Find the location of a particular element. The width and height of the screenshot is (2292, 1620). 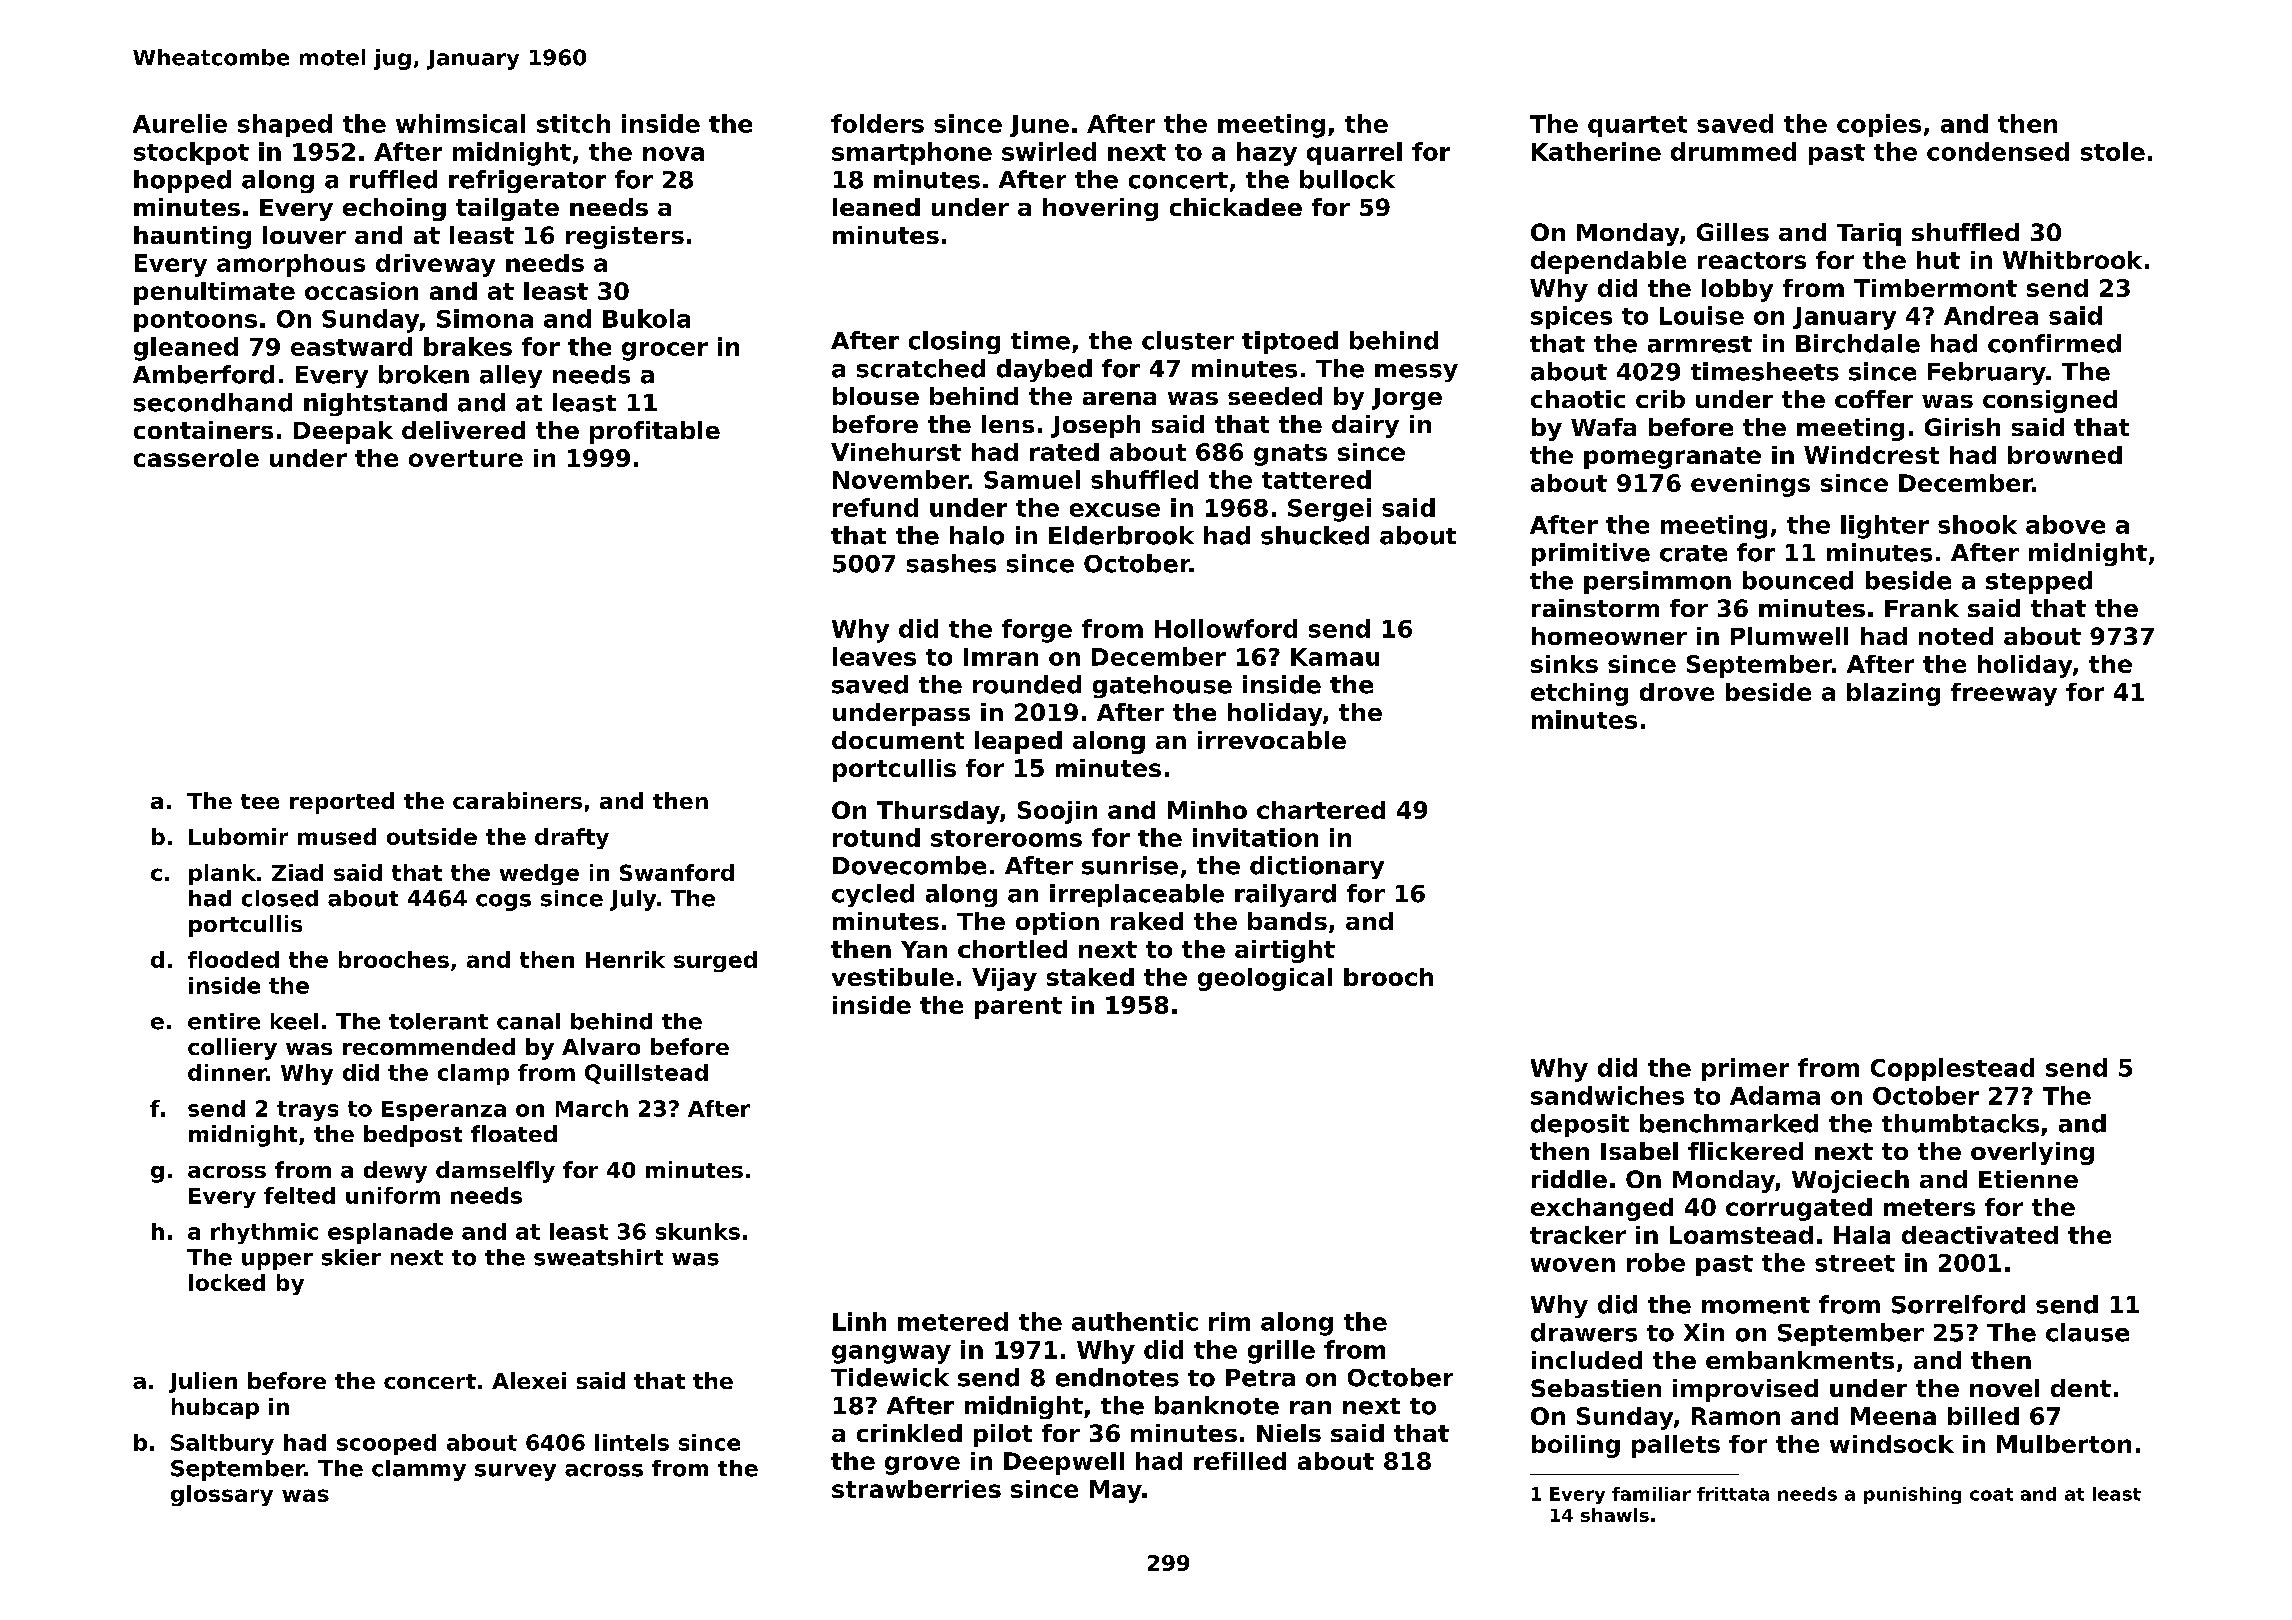

chartered is located at coordinates (1321, 810).
